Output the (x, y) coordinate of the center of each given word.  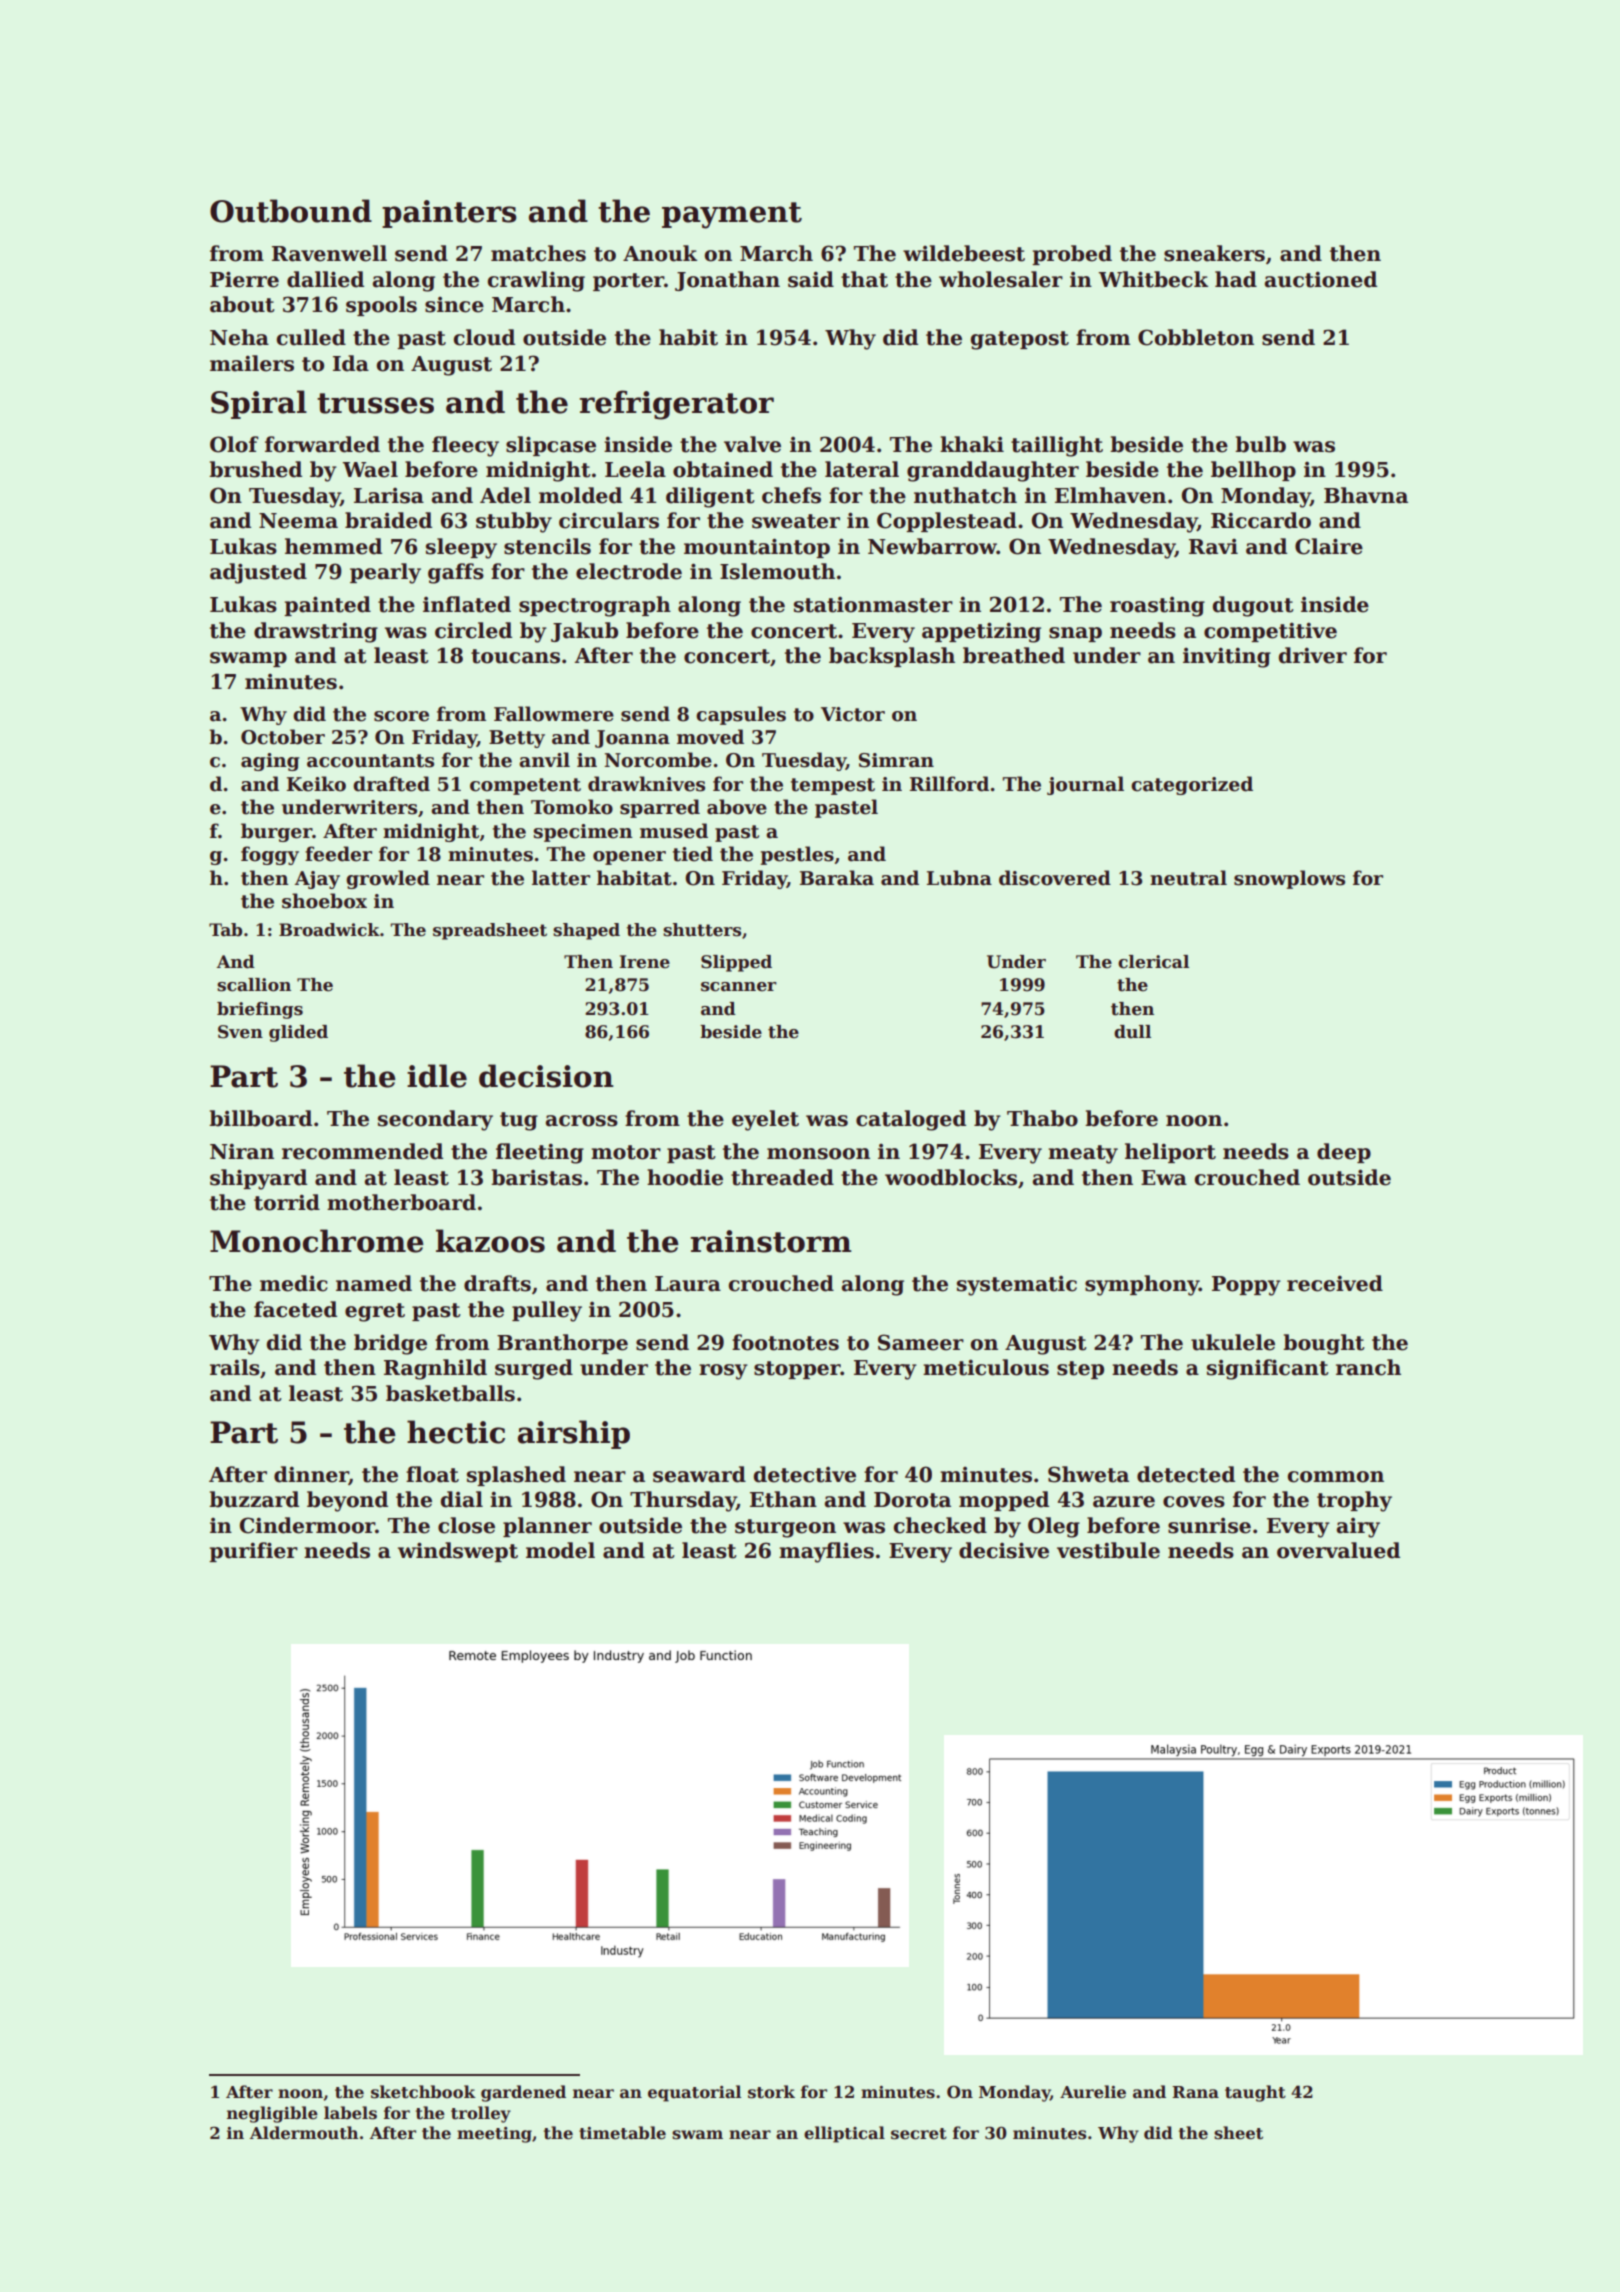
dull (1132, 1032)
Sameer (921, 1342)
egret (375, 1312)
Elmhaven (1110, 495)
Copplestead (947, 522)
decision (546, 1076)
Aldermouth (304, 2133)
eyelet (765, 1120)
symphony (1142, 1285)
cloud (484, 337)
